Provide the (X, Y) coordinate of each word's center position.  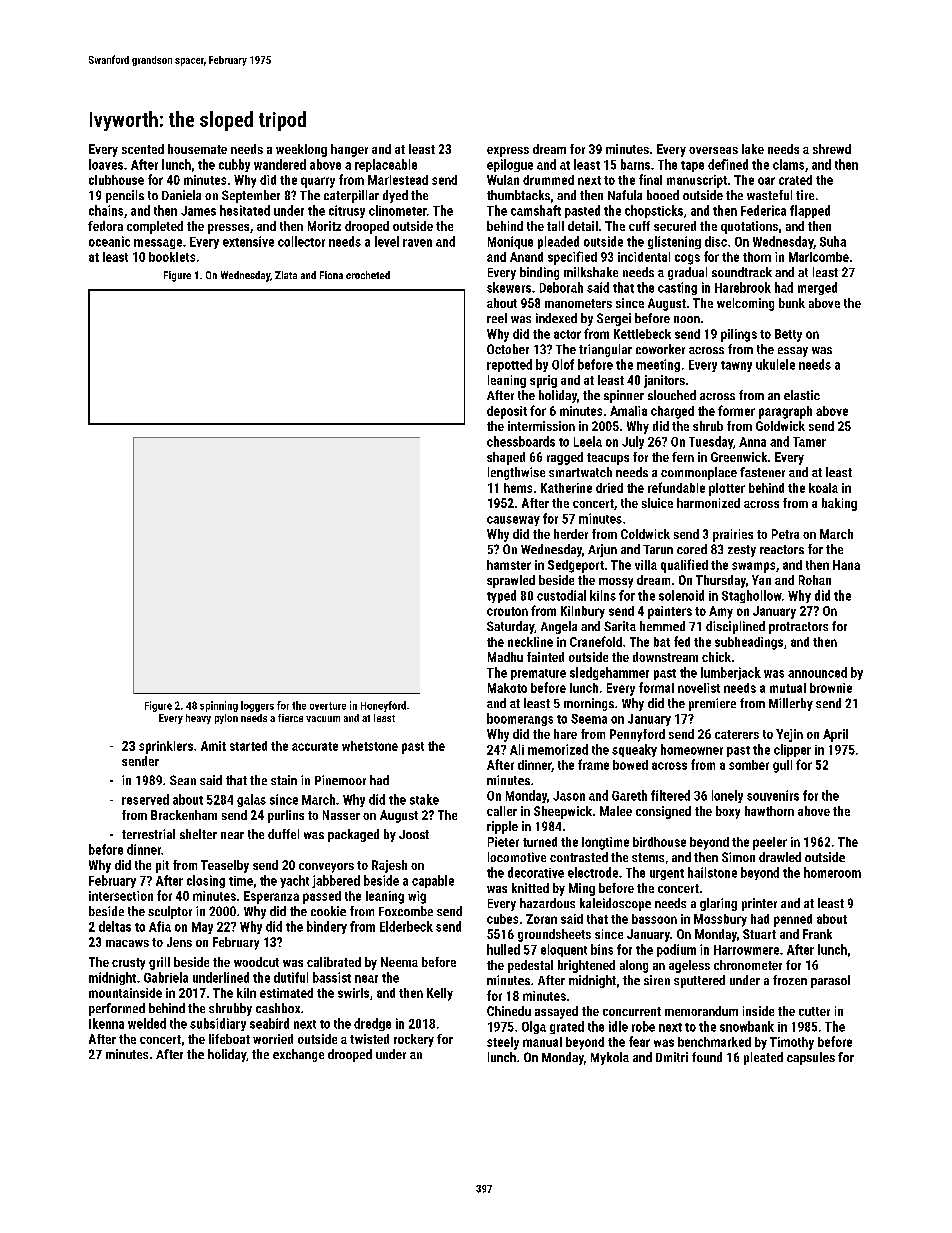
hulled (503, 949)
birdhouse (659, 842)
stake (424, 799)
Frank (817, 934)
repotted (509, 365)
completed (155, 227)
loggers (257, 706)
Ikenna (106, 1023)
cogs (687, 259)
